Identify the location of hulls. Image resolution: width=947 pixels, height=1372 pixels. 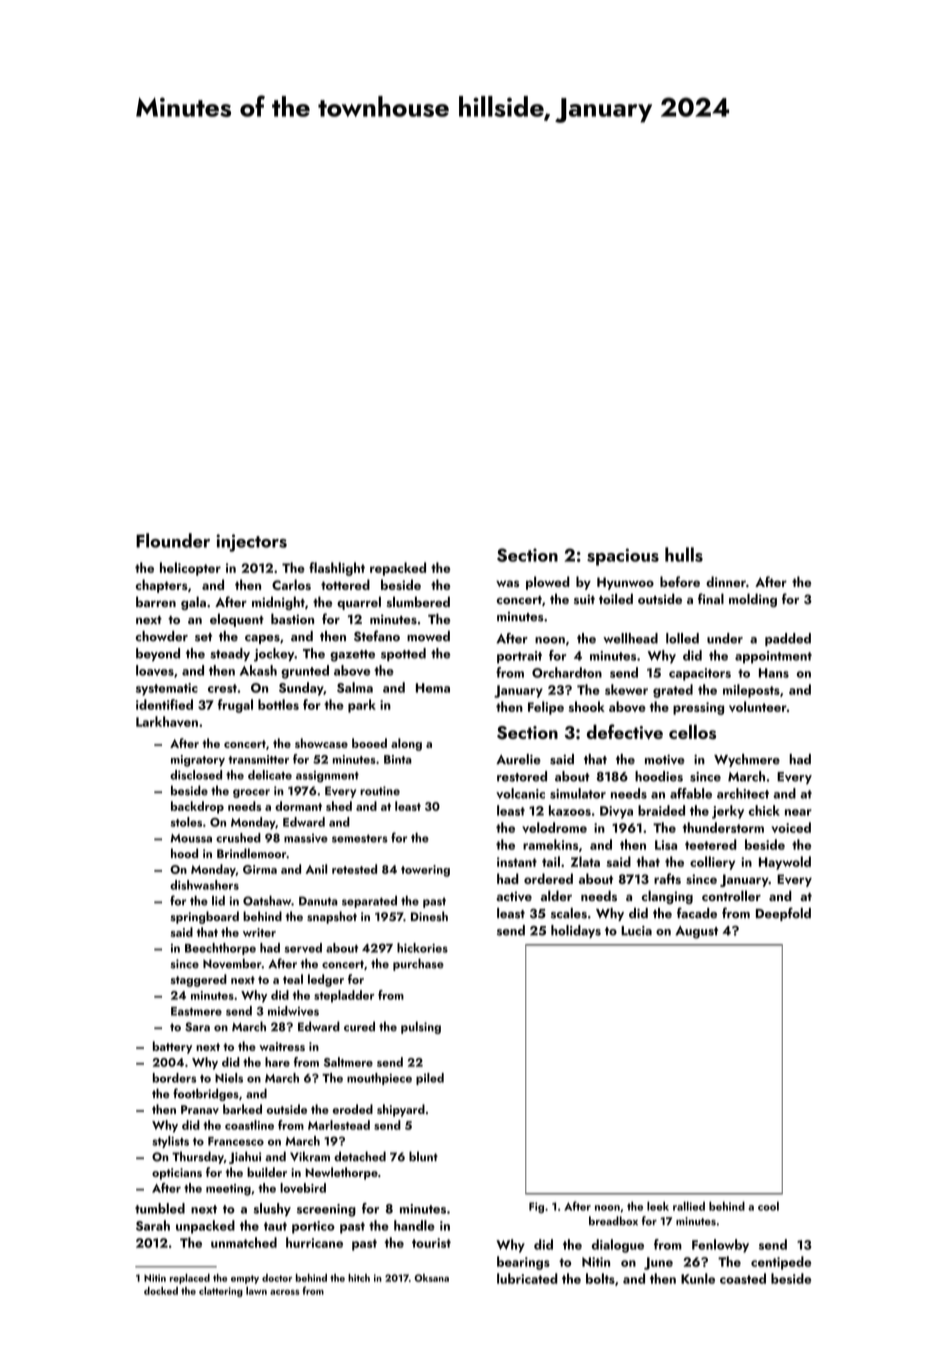
(684, 554).
